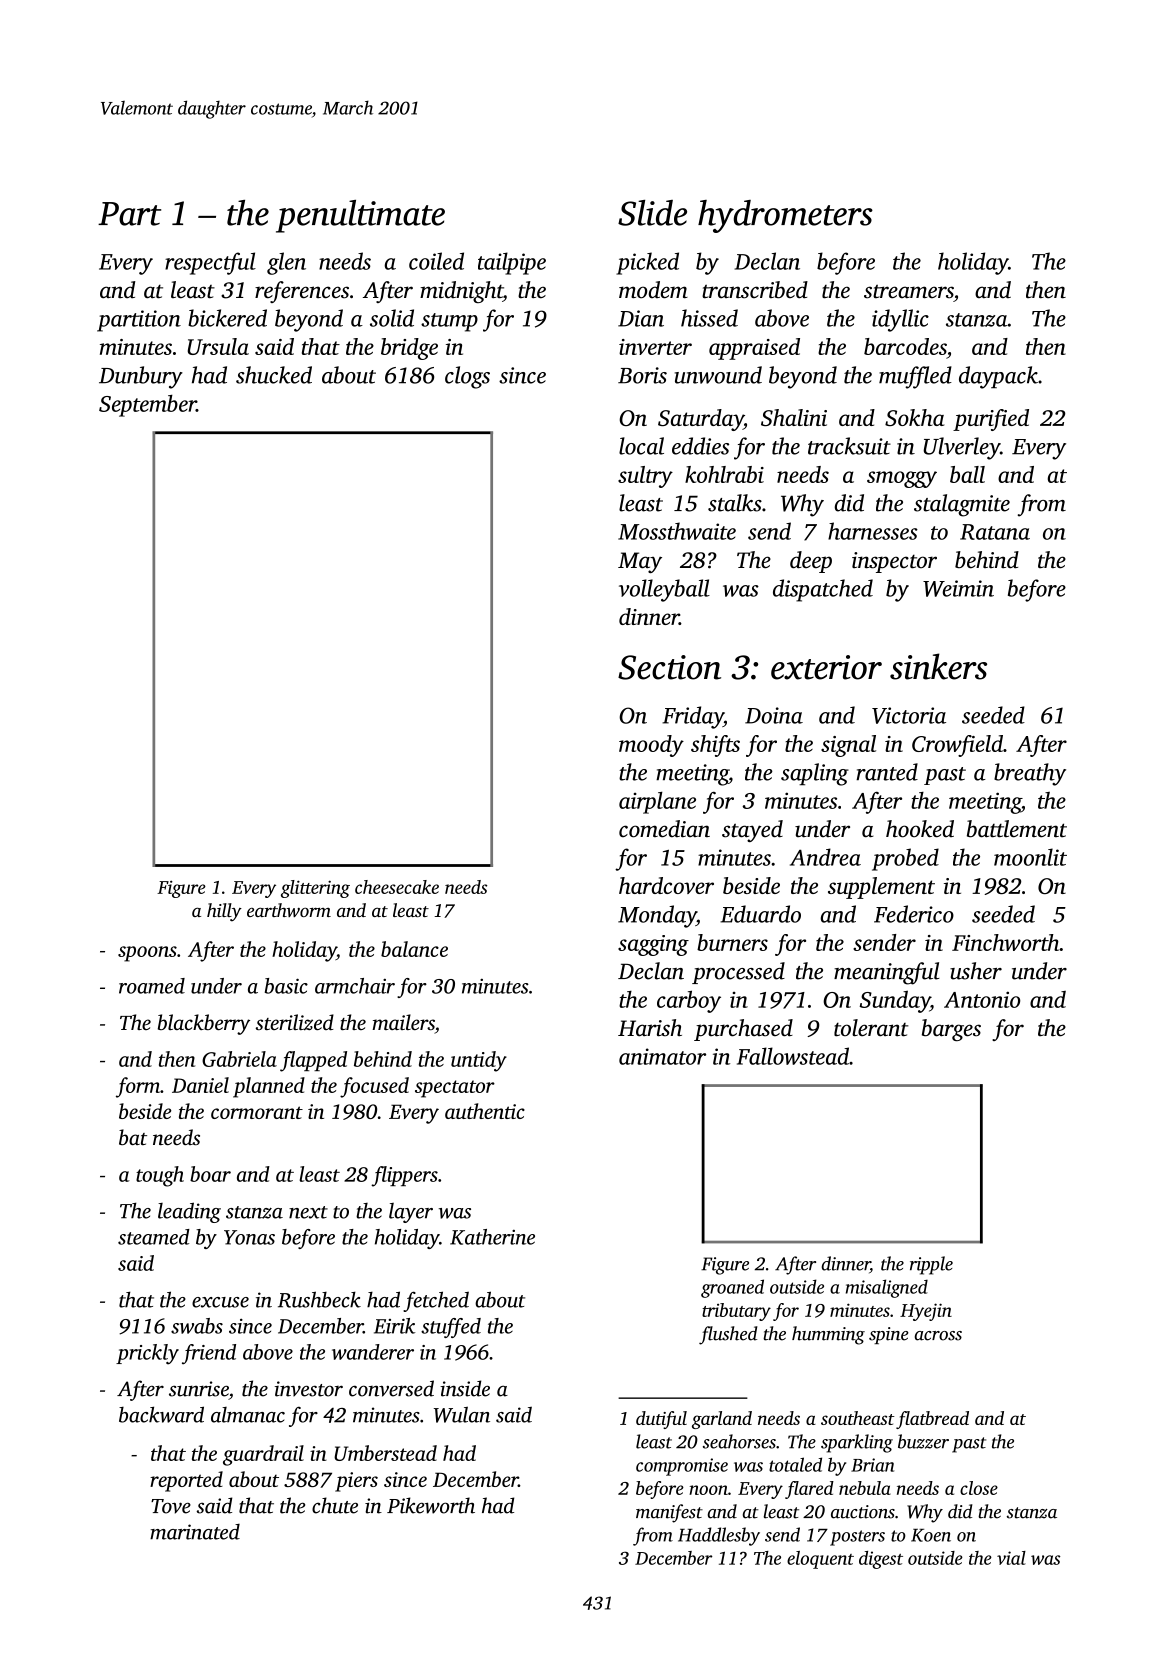  I want to click on inverter, so click(655, 347).
